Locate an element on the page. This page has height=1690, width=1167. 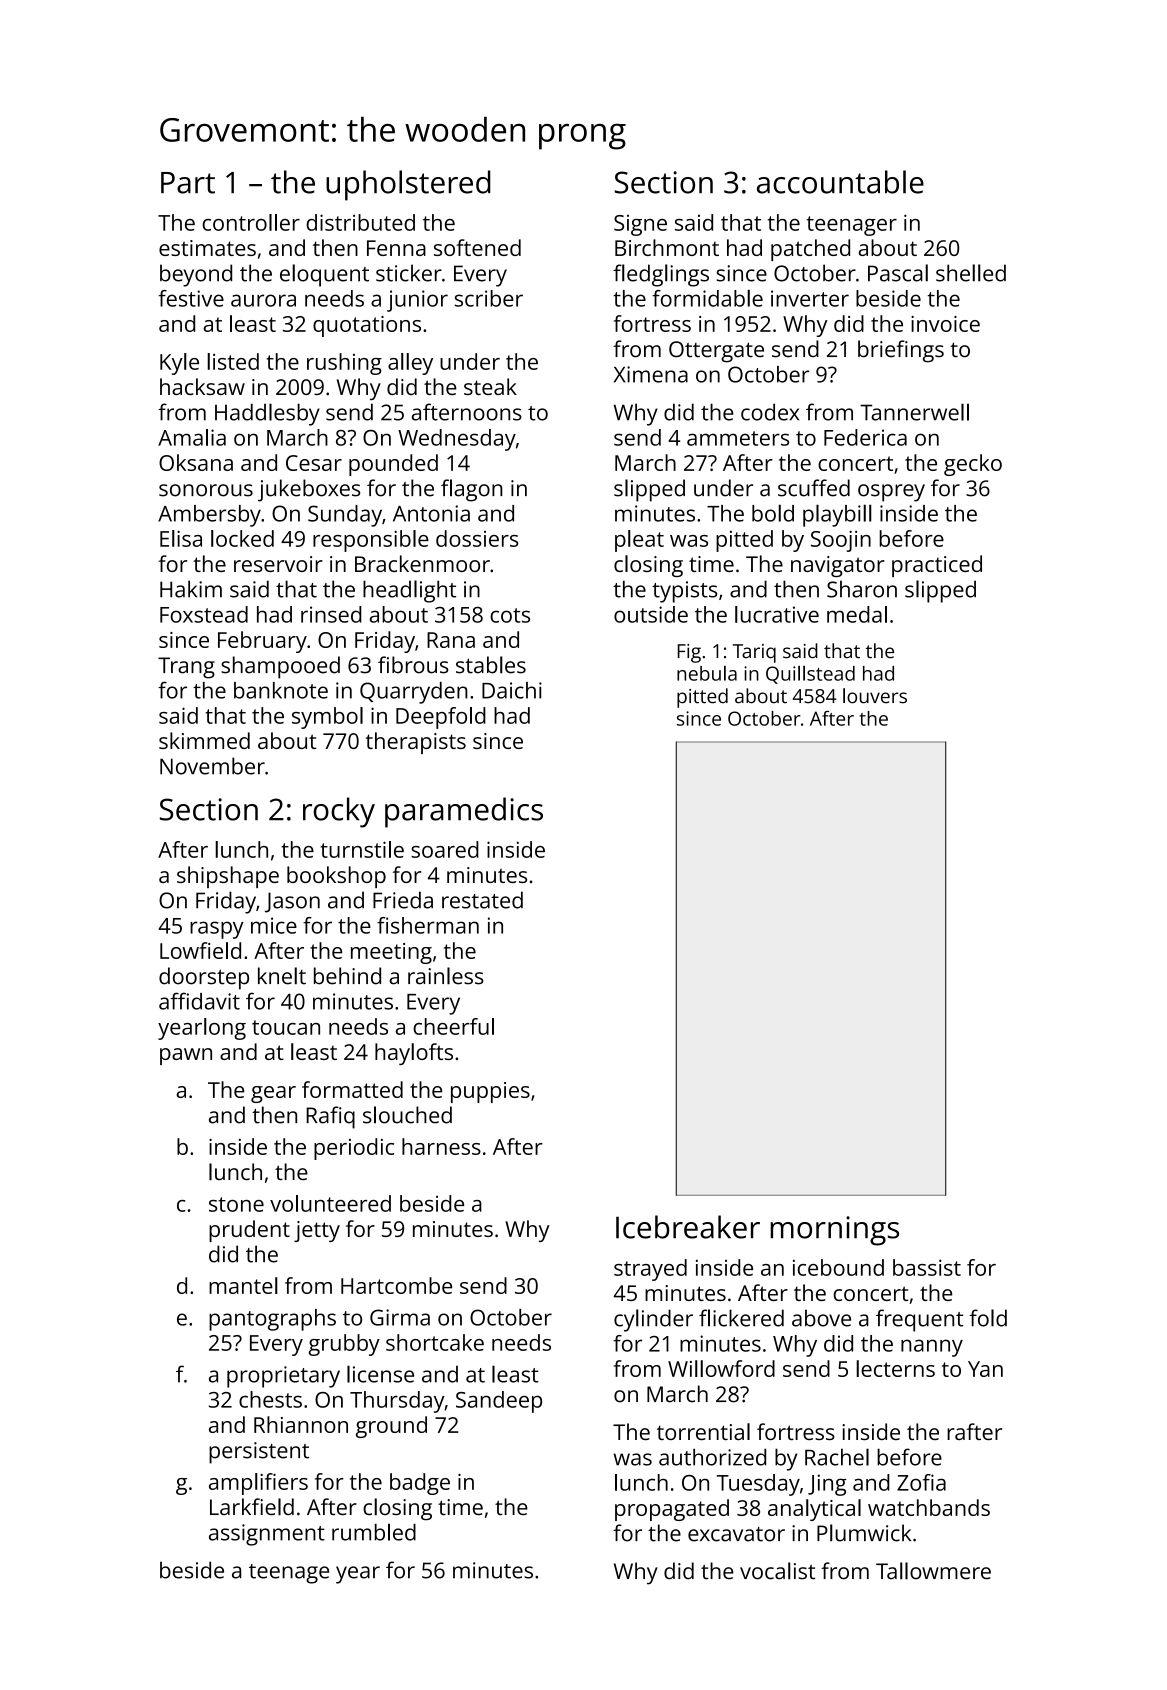
assignment is located at coordinates (267, 1535).
